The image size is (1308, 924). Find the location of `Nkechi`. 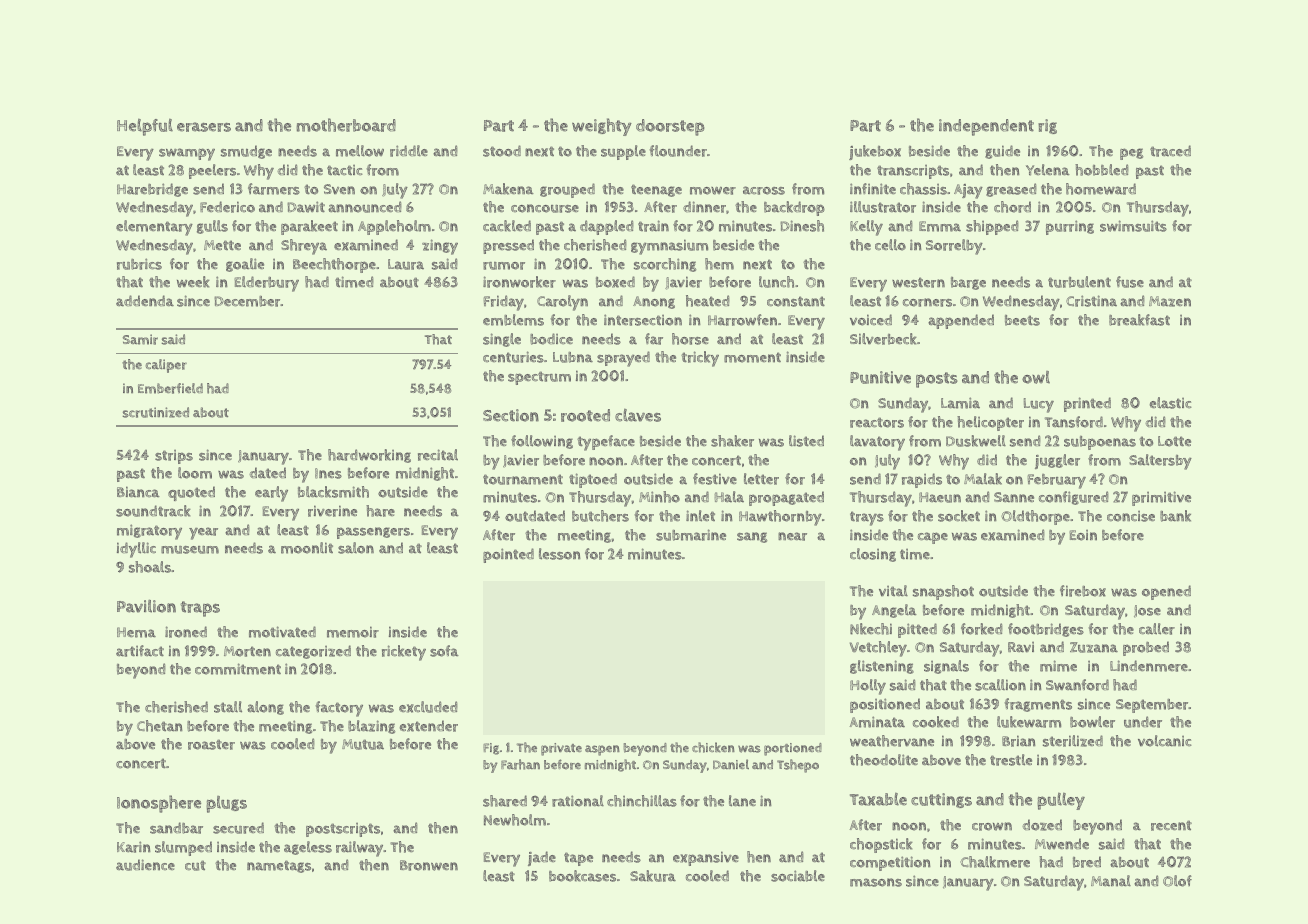

Nkechi is located at coordinates (871, 629).
